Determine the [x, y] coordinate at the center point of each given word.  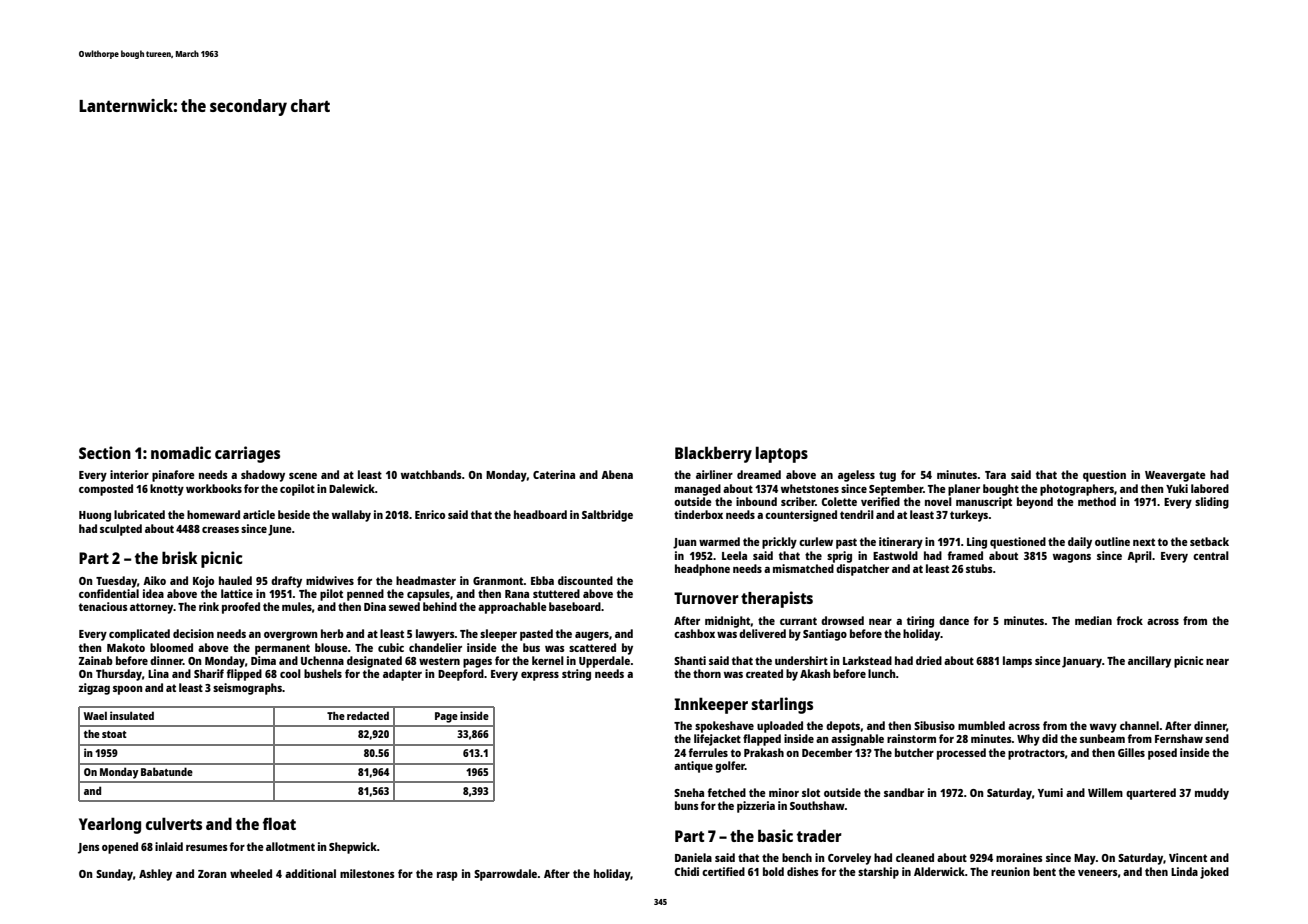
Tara [995, 475]
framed [965, 555]
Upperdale [604, 662]
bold [773, 871]
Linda [1184, 871]
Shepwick [353, 848]
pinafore [173, 476]
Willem [1105, 792]
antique [693, 767]
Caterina [554, 474]
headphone [702, 570]
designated [374, 662]
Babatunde [167, 771]
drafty [286, 582]
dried [929, 660]
